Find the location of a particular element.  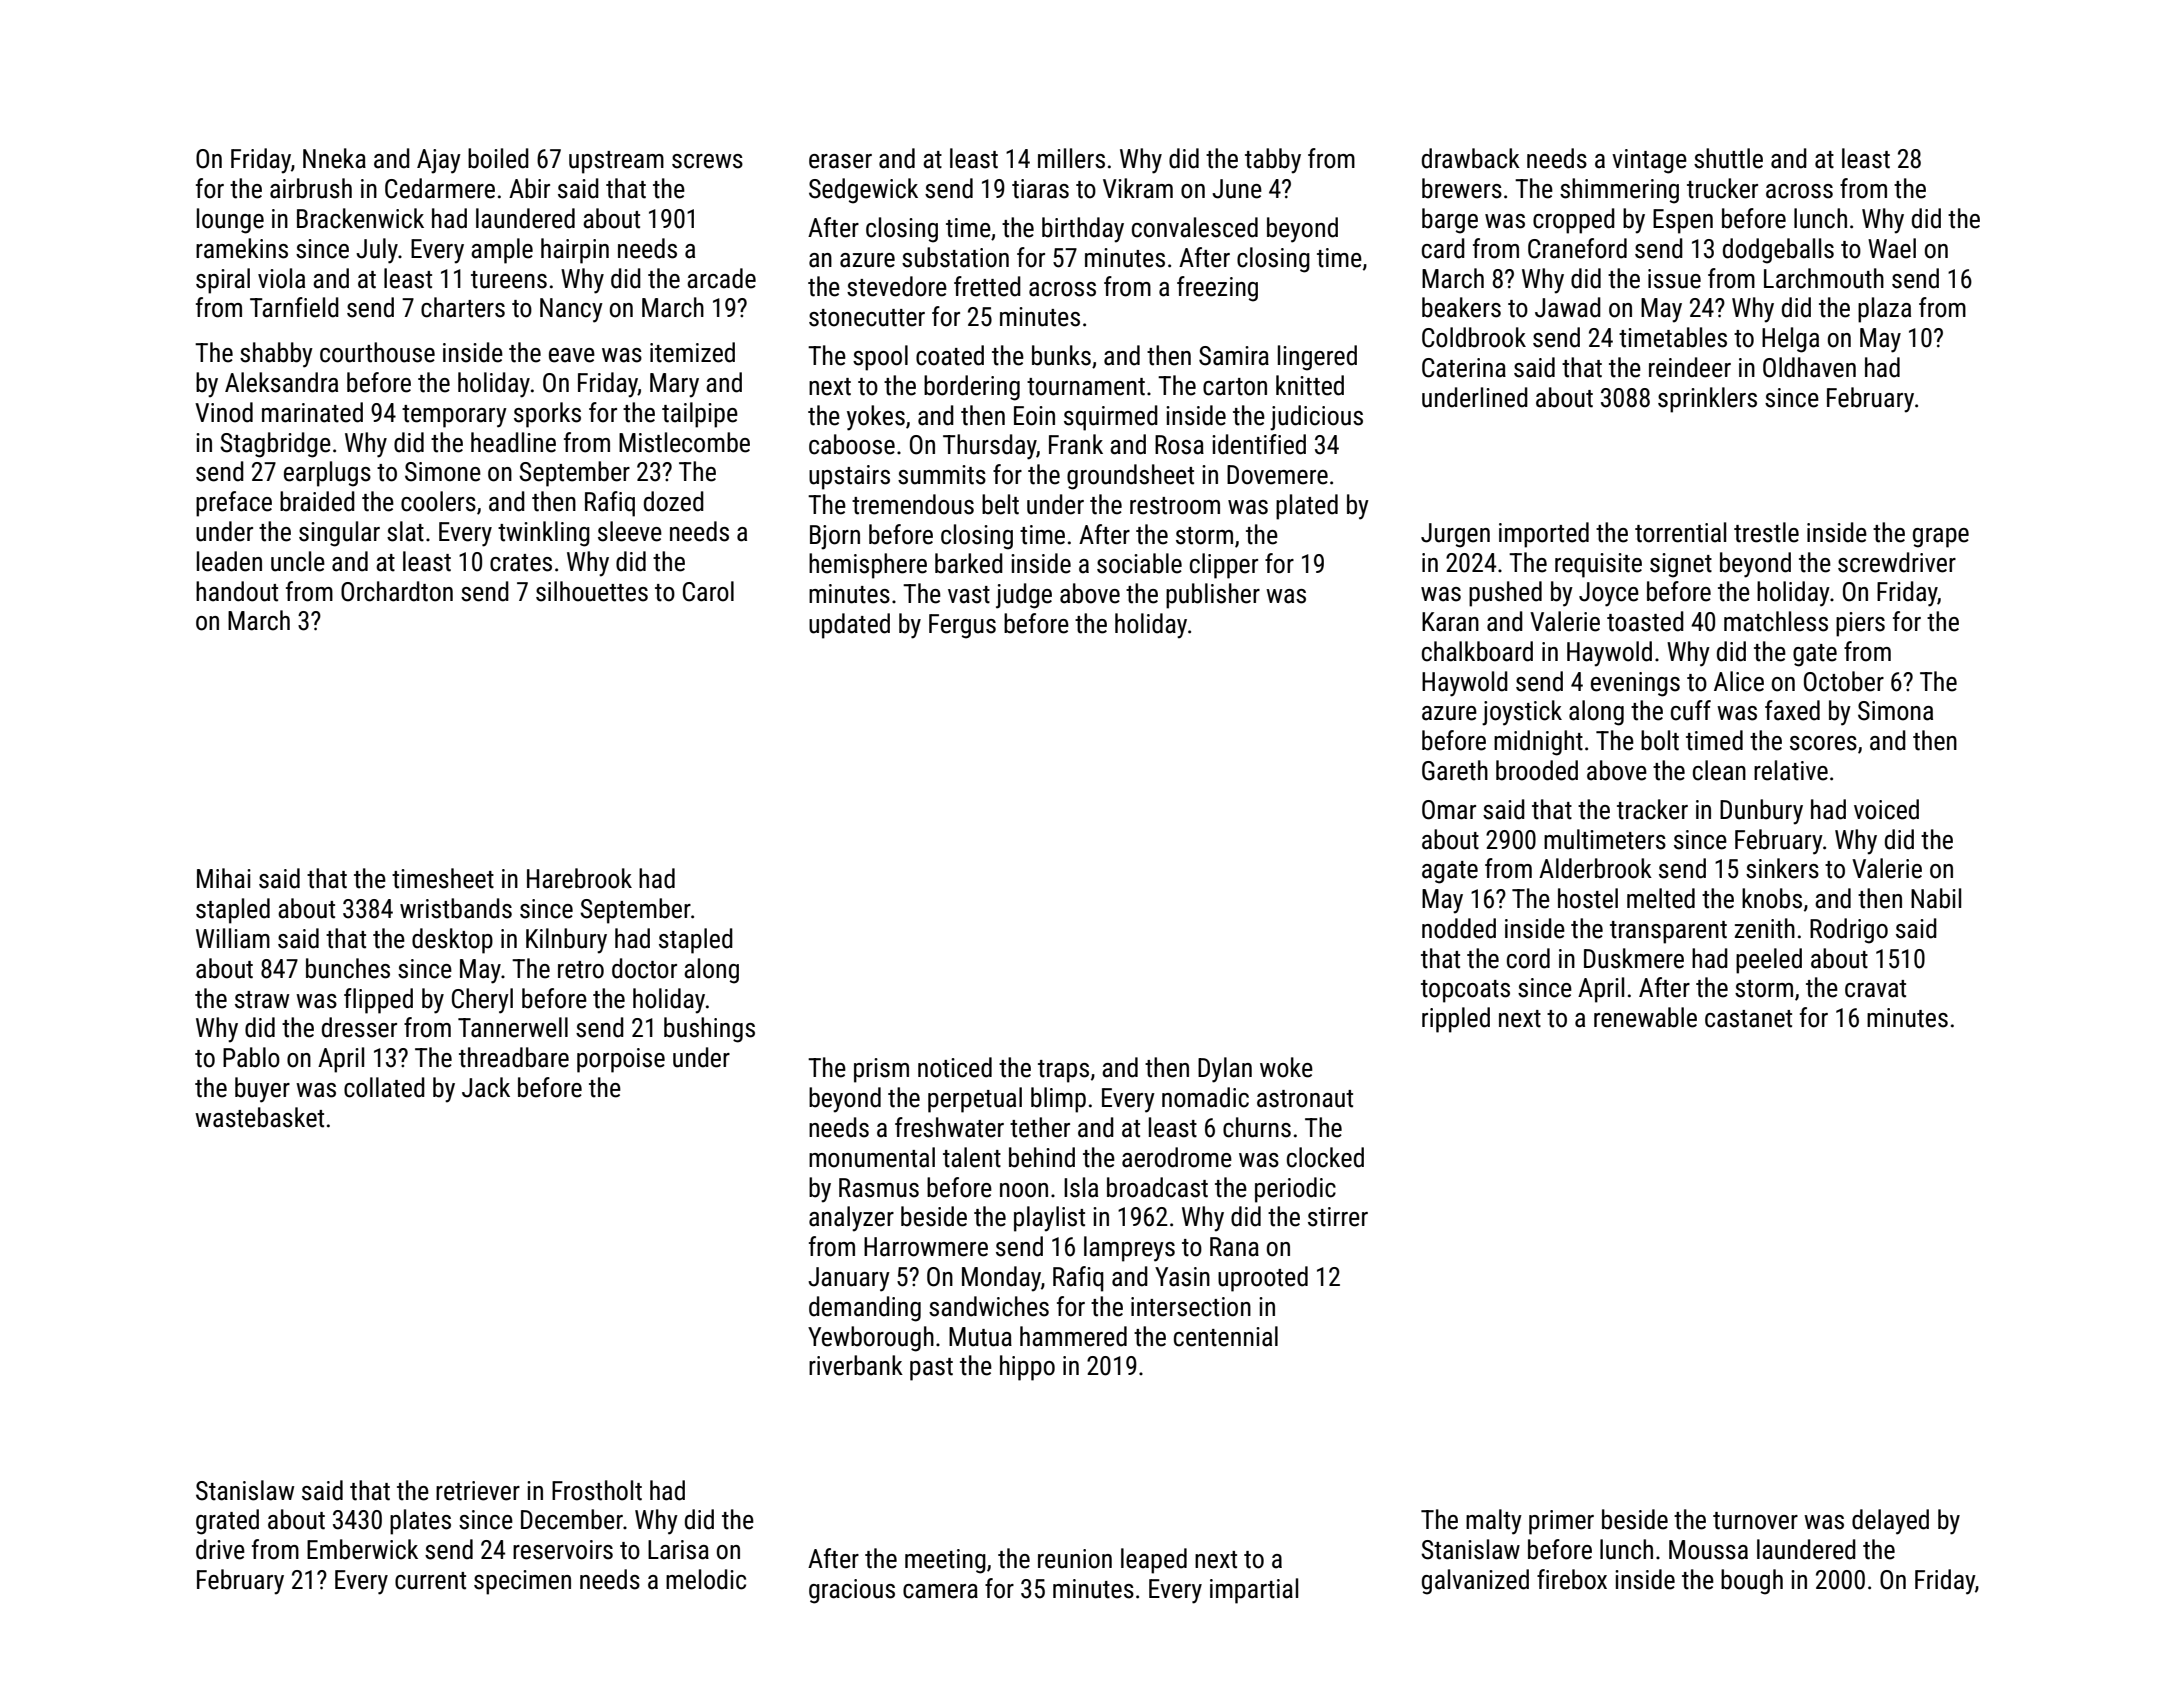

issue is located at coordinates (1674, 279).
